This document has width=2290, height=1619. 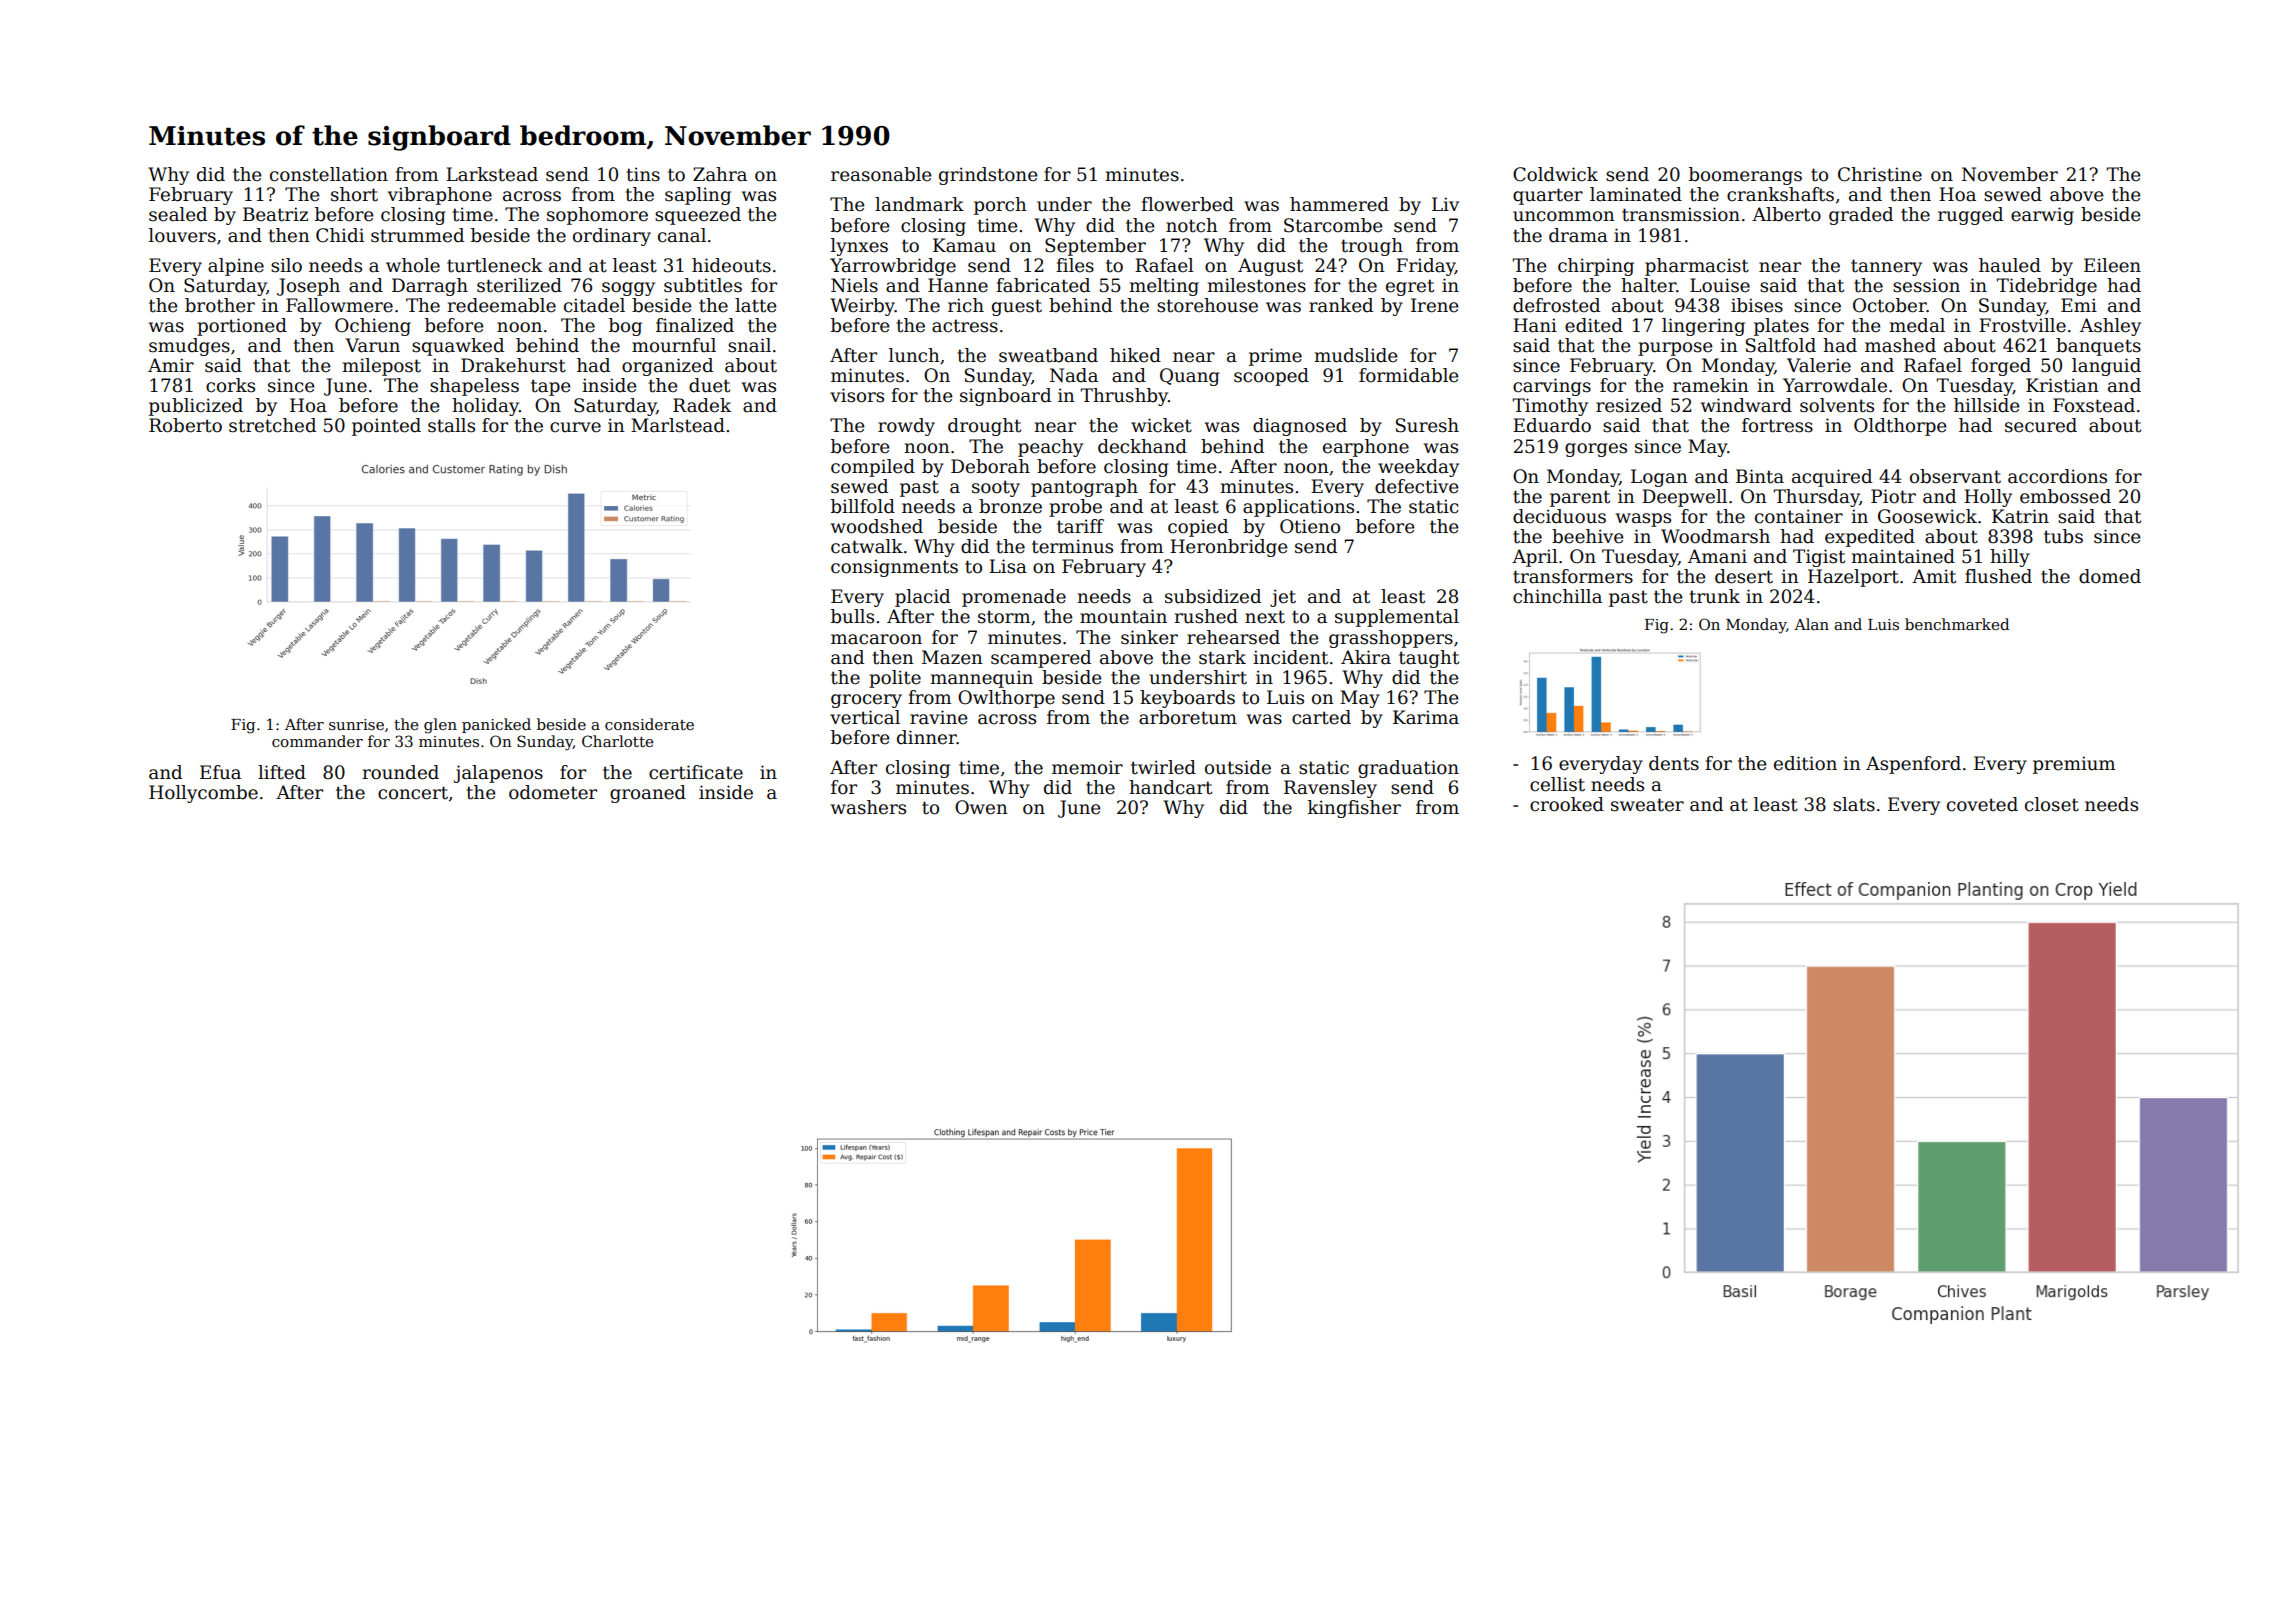 I want to click on gorges, so click(x=1596, y=450).
